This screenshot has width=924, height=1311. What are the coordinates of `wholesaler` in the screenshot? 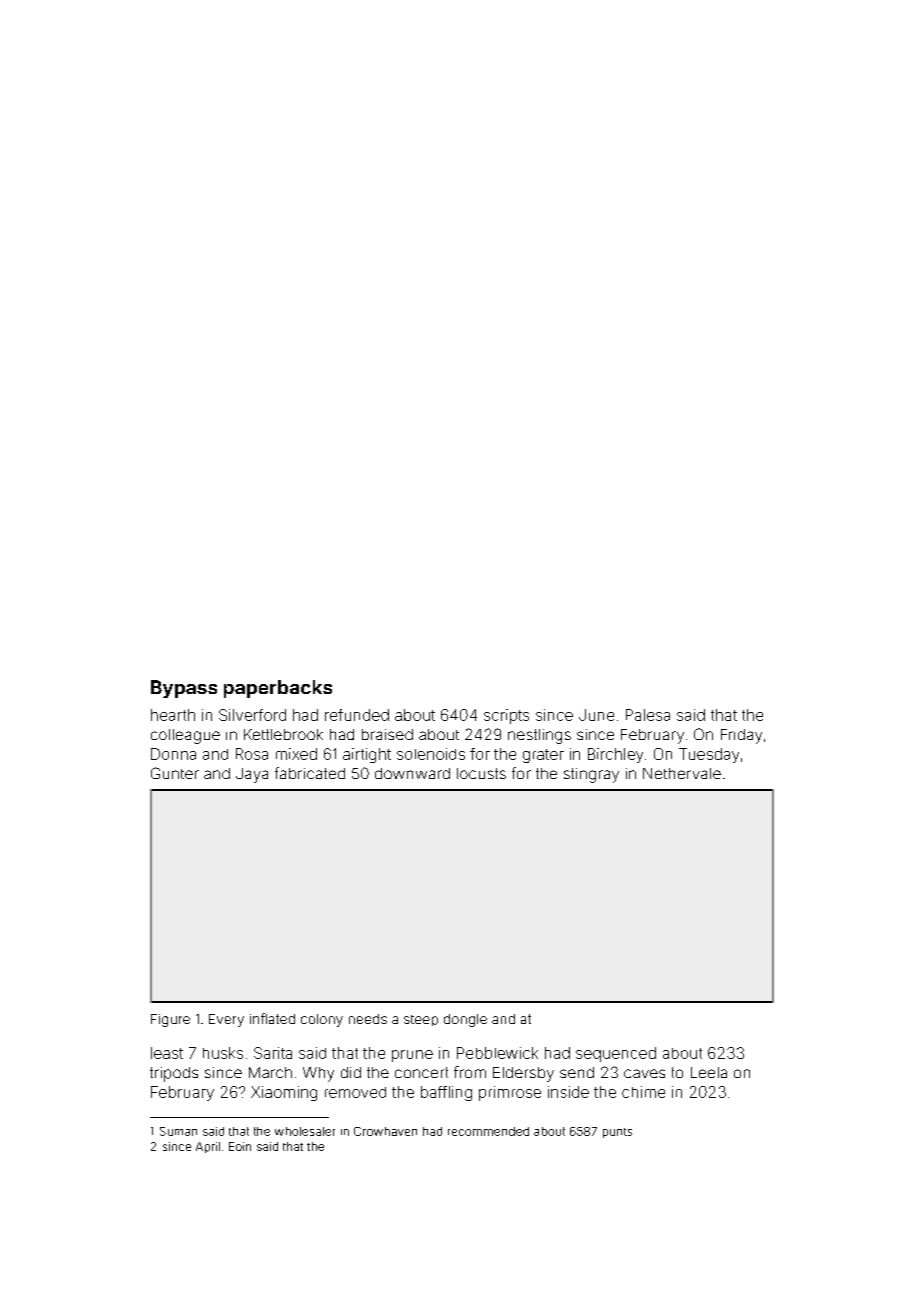 It's located at (305, 1131).
